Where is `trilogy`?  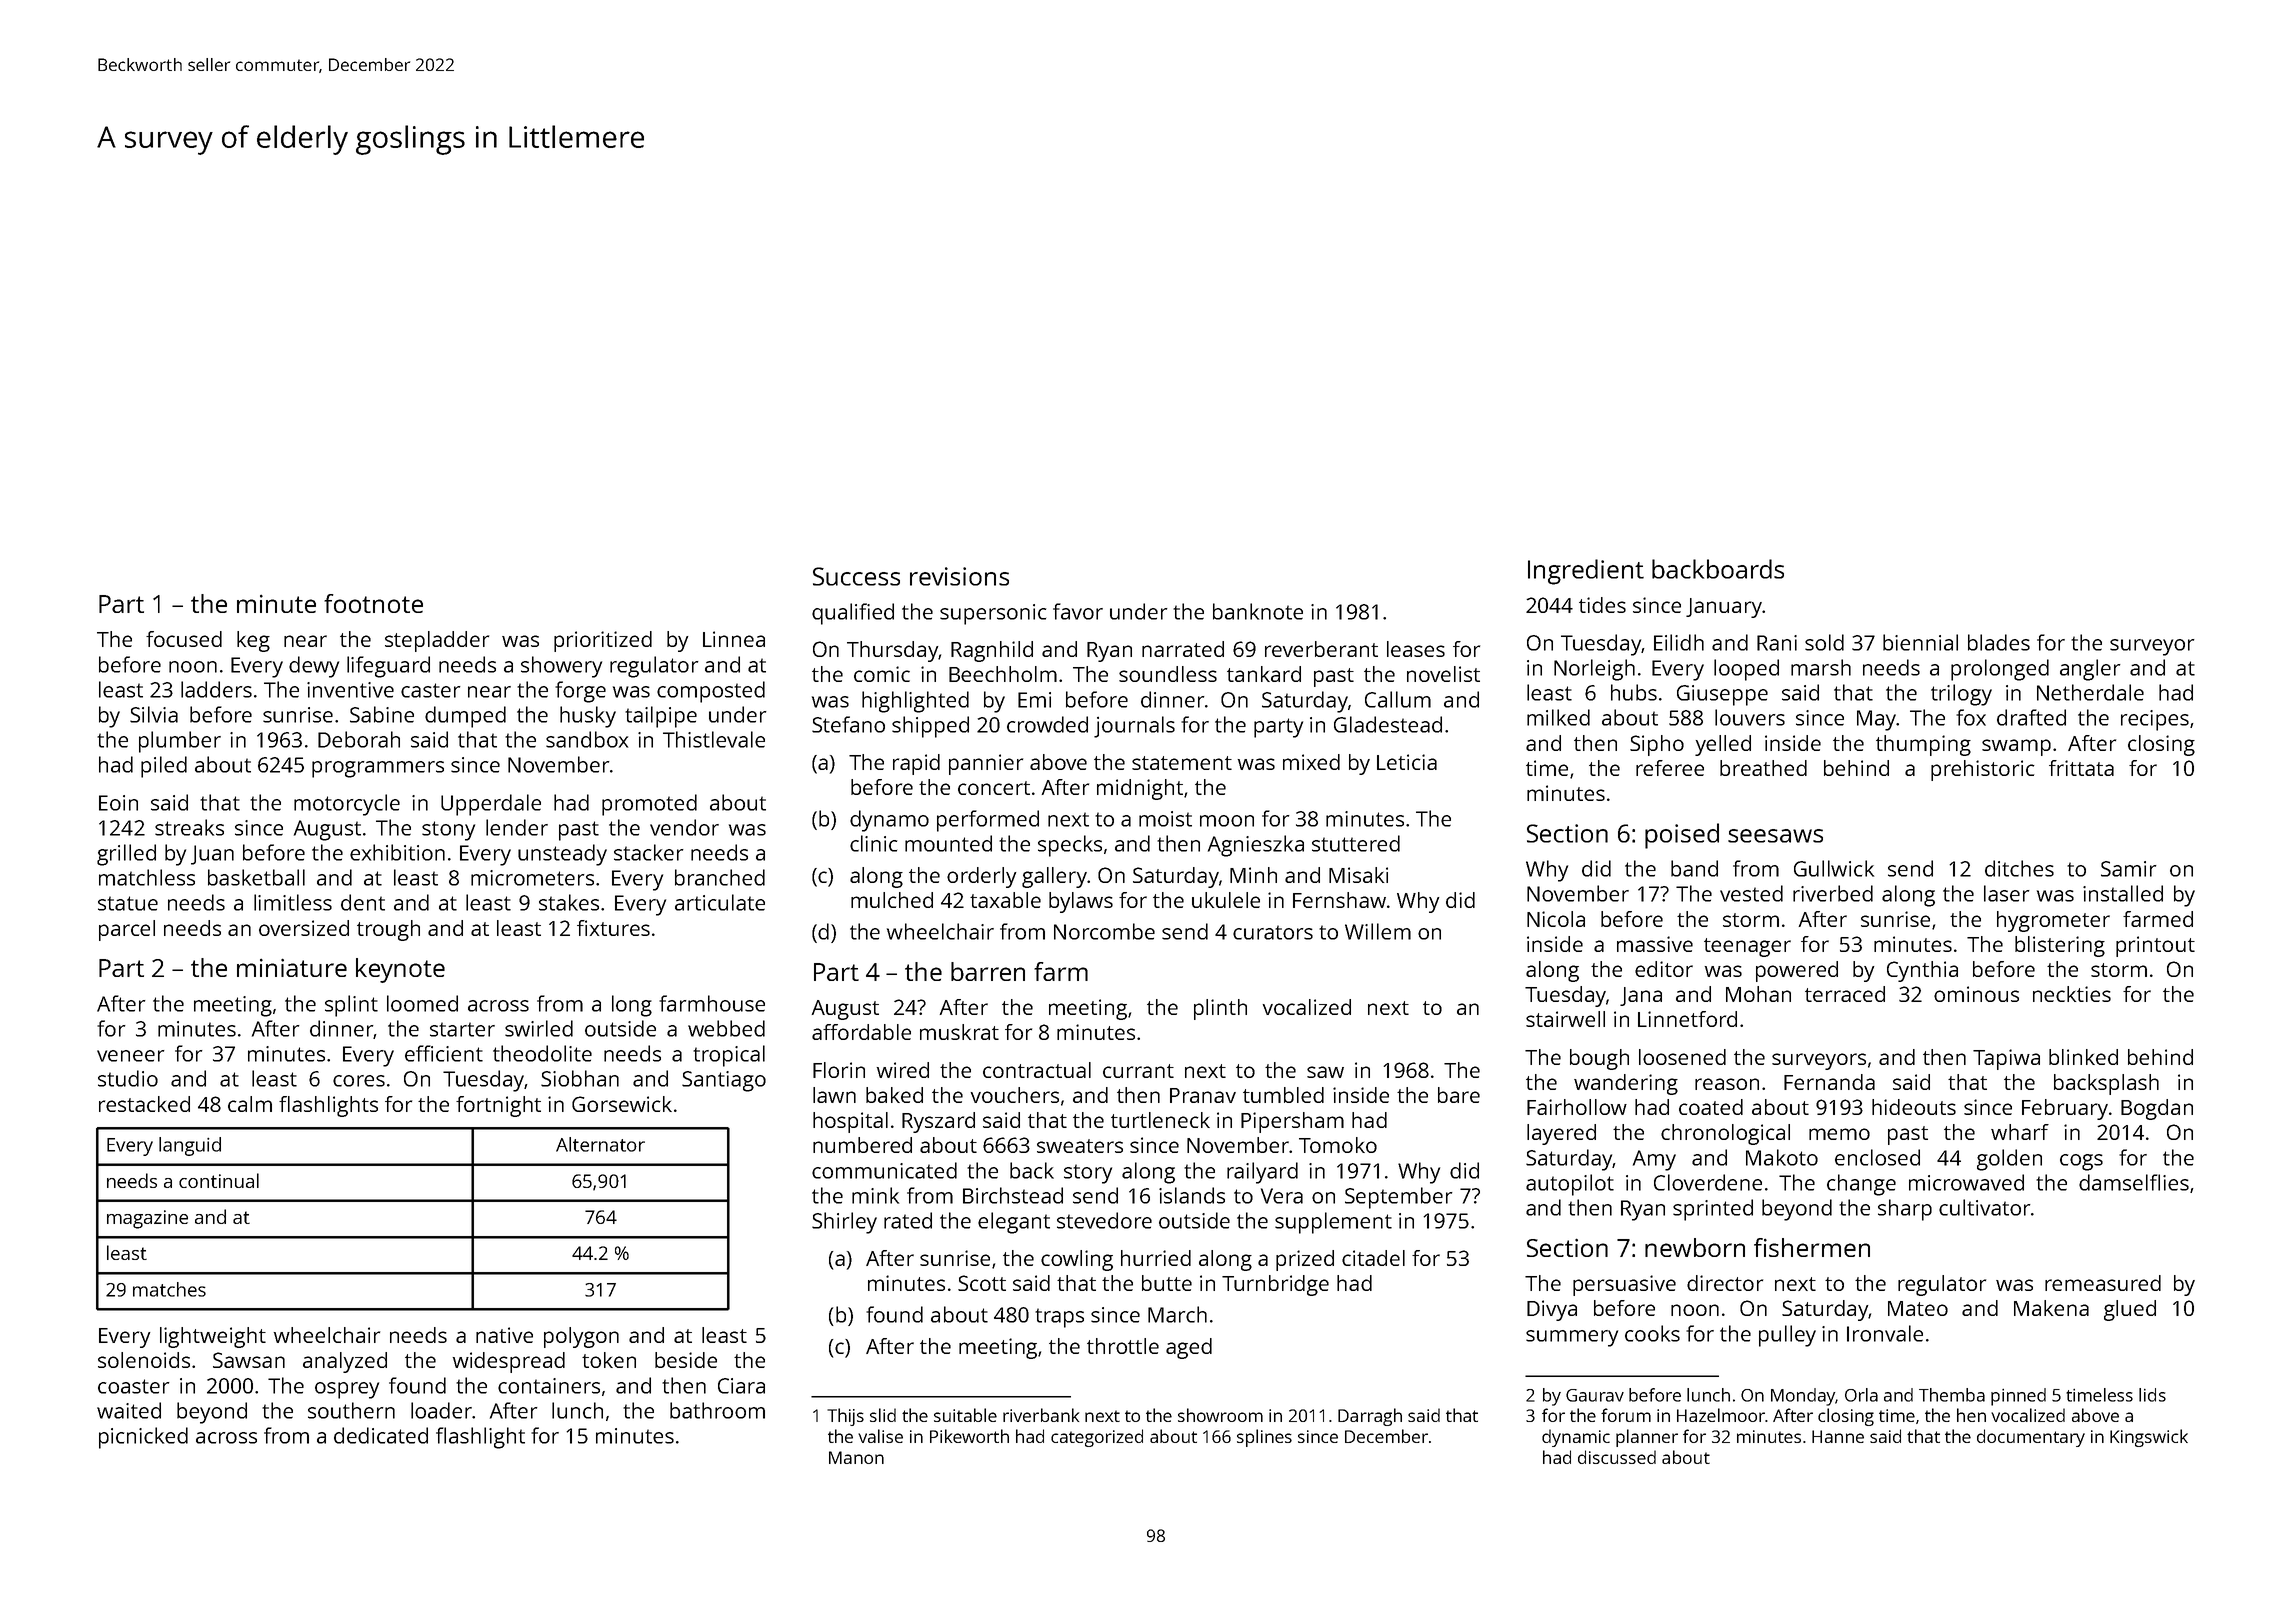 trilogy is located at coordinates (1961, 695).
